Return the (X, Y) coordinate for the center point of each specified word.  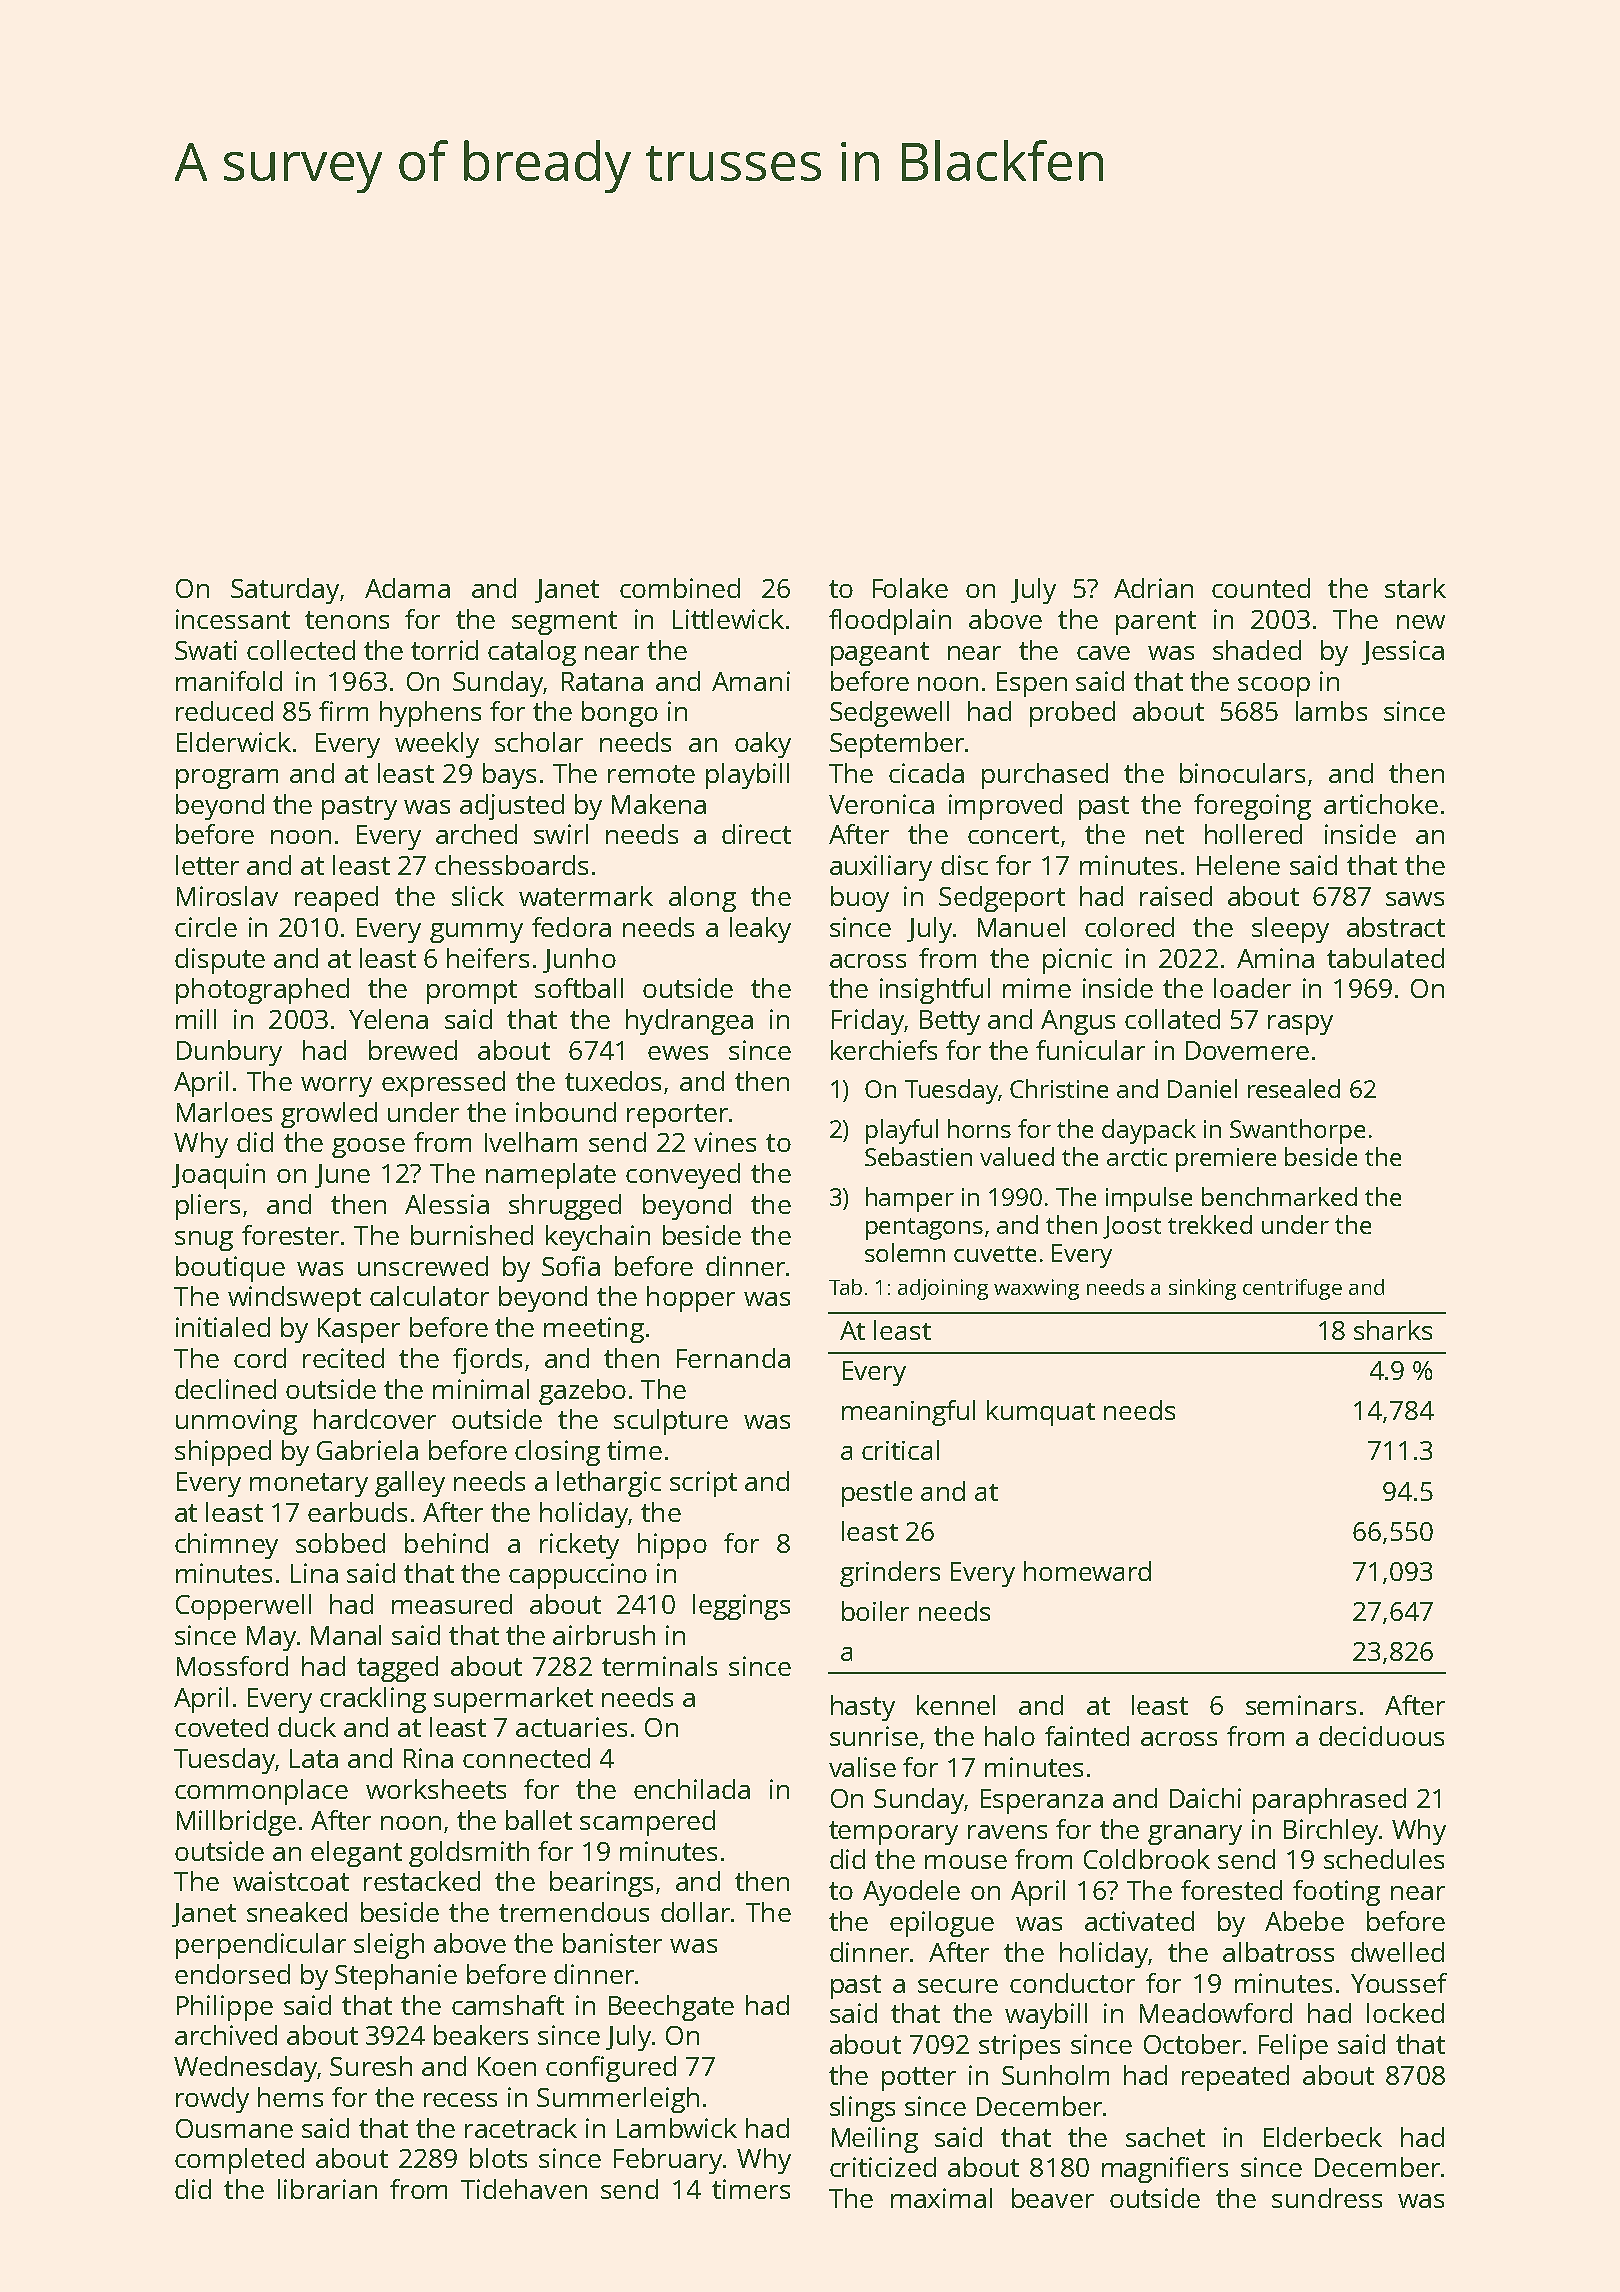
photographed (262, 991)
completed (239, 2161)
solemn (905, 1252)
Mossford (232, 1666)
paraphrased (1329, 1801)
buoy (860, 899)
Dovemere (1247, 1050)
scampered (647, 1823)
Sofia (571, 1266)
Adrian (1153, 588)
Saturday (285, 591)
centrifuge (1292, 1289)
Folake (910, 588)
